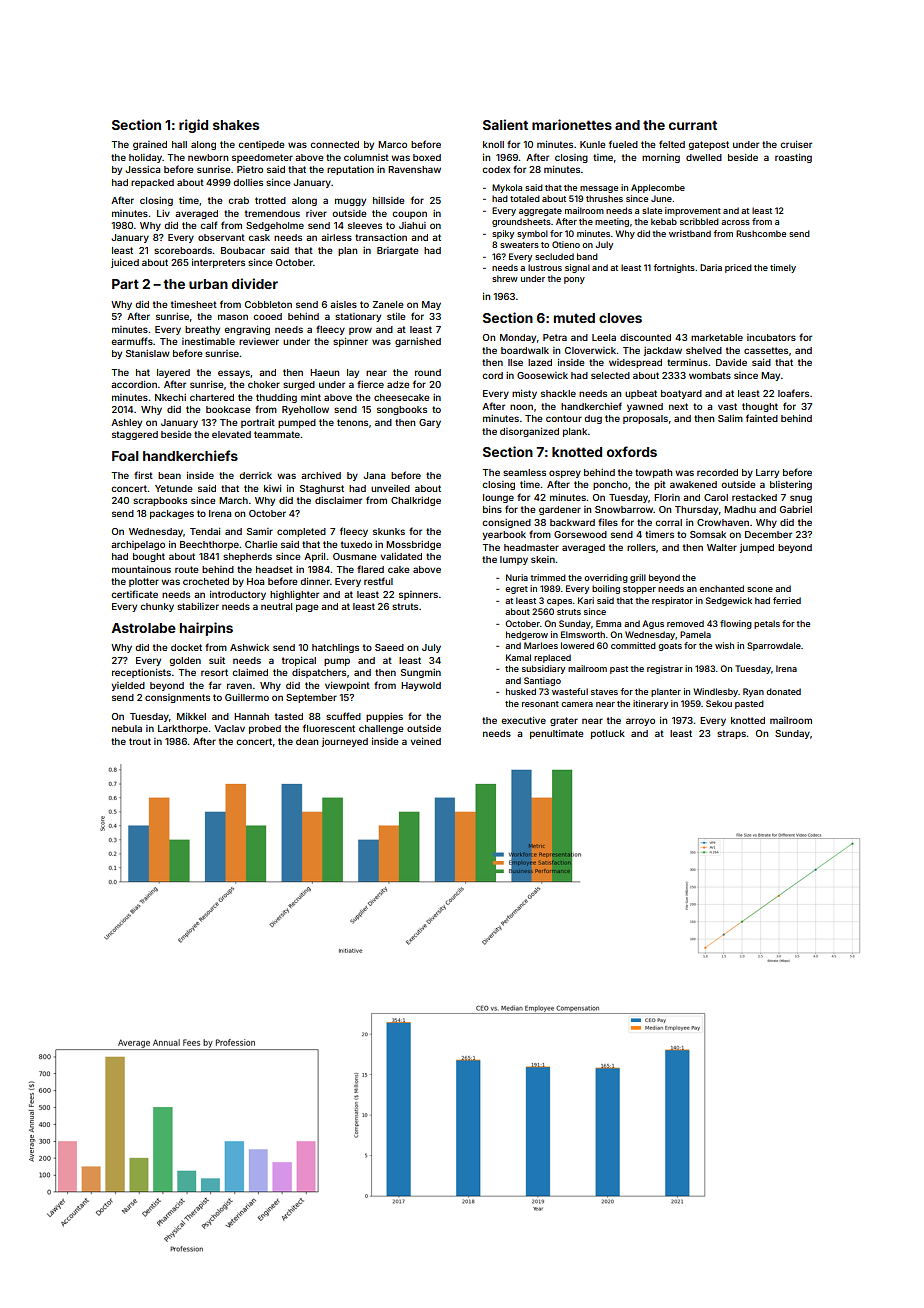 This image has width=924, height=1308. What do you see at coordinates (236, 125) in the image?
I see `shakes` at bounding box center [236, 125].
